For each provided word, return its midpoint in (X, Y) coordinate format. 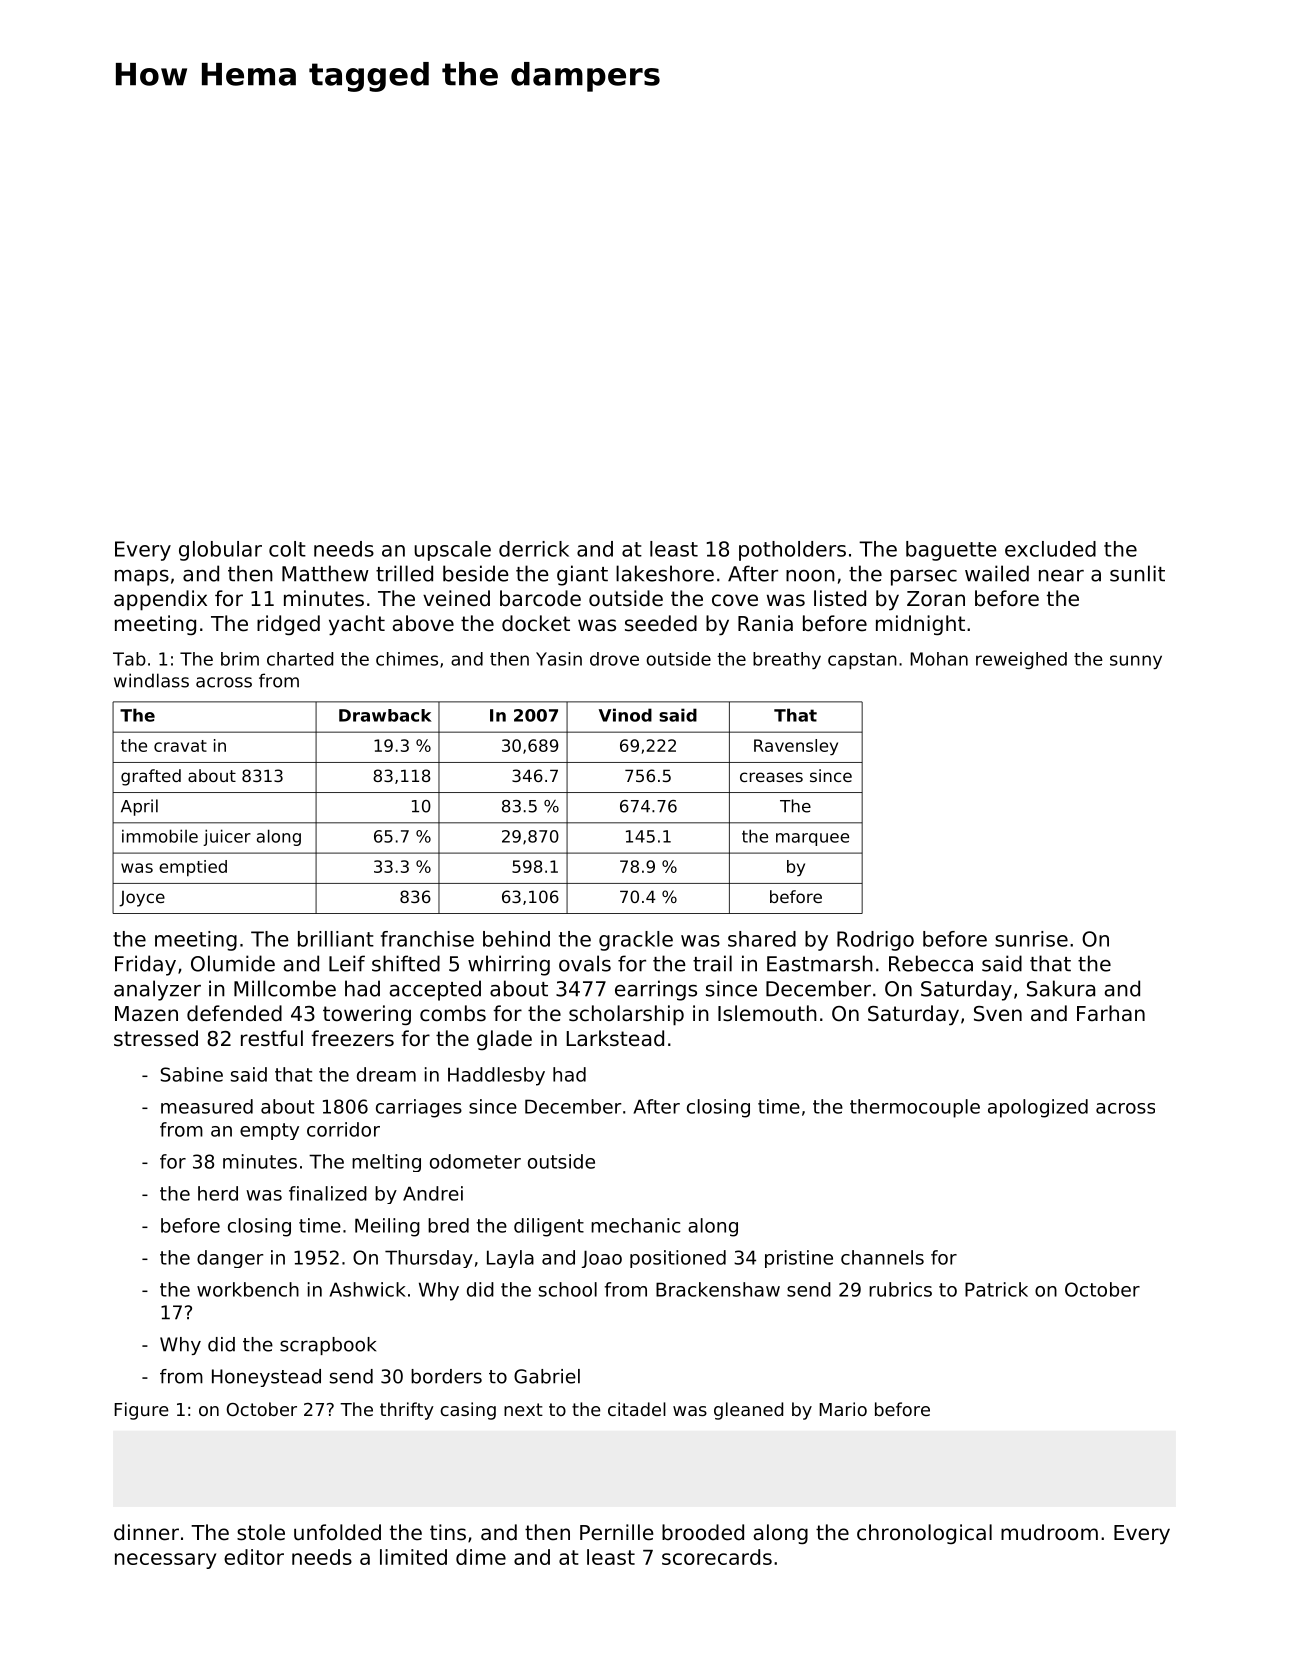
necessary (165, 1561)
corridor (343, 1129)
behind (516, 939)
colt (287, 549)
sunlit (1137, 573)
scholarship (626, 1015)
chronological (924, 1534)
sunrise (1031, 939)
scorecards (717, 1557)
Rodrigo (875, 941)
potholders (792, 551)
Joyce (142, 899)
